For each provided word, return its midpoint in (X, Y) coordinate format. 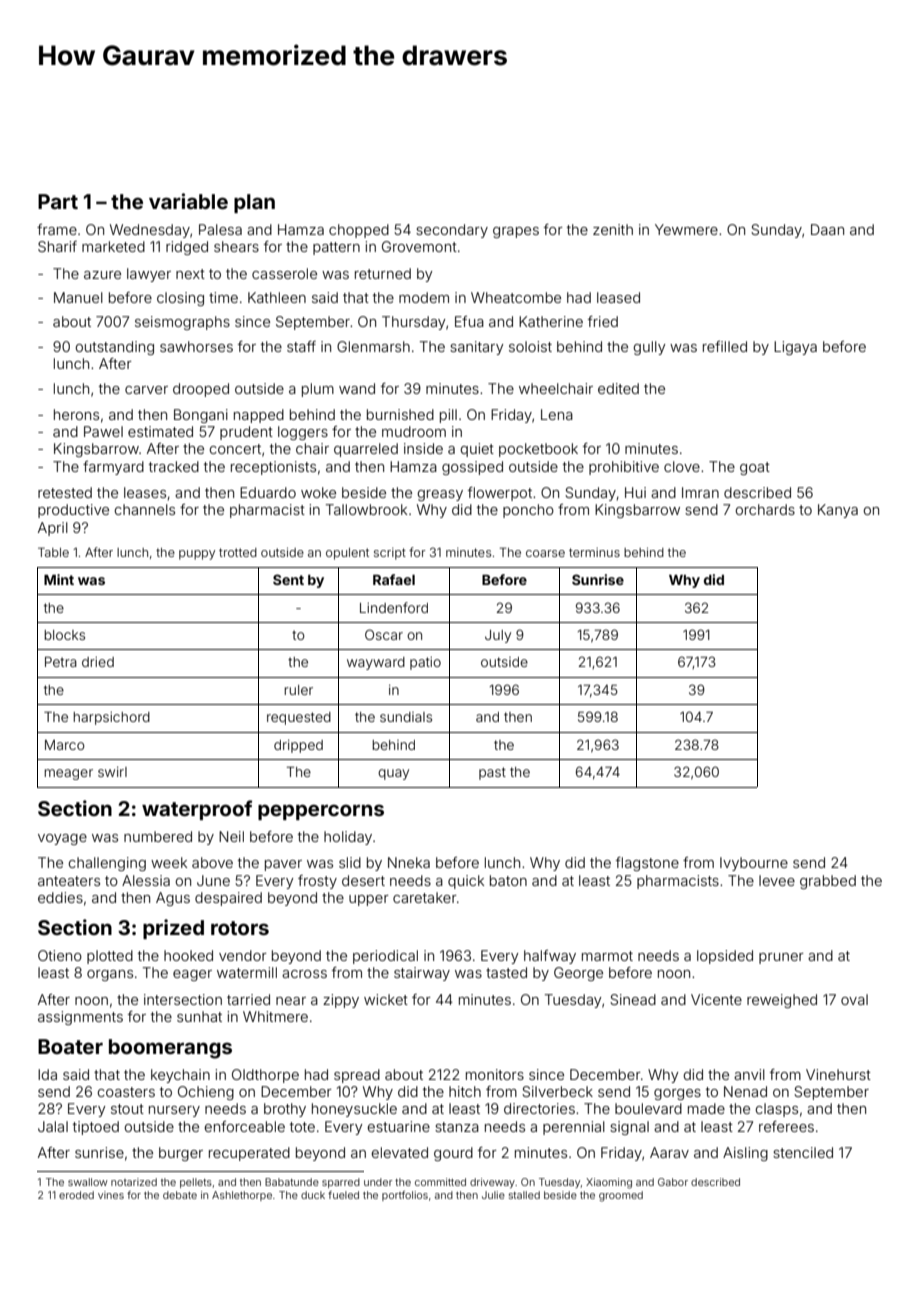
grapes (516, 232)
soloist (530, 346)
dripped (298, 746)
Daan (827, 229)
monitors (495, 1074)
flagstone (647, 864)
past (492, 773)
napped (259, 416)
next (190, 274)
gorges (677, 1094)
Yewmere (686, 229)
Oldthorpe (265, 1076)
